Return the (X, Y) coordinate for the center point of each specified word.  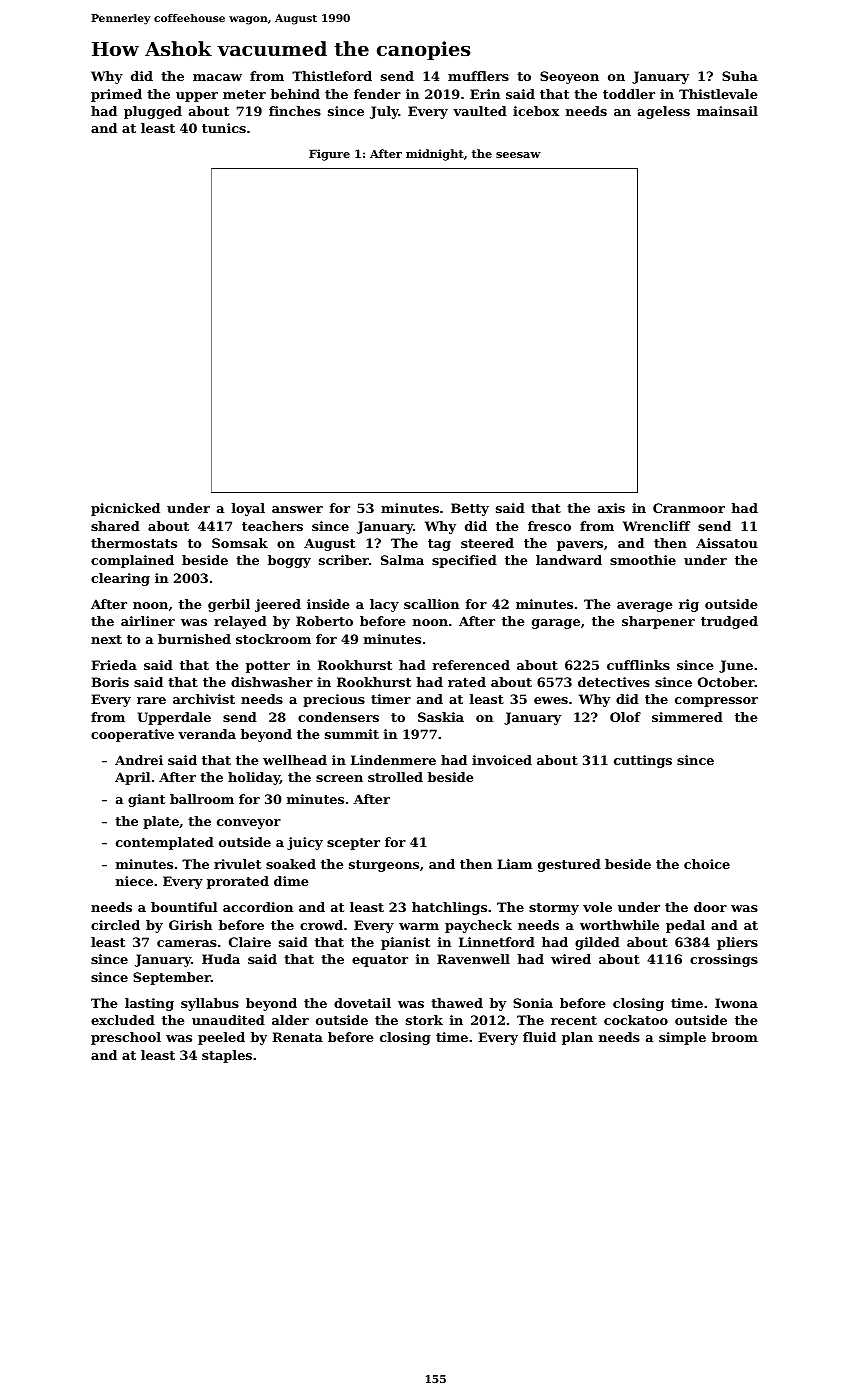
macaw (217, 77)
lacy (384, 605)
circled (115, 925)
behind (295, 94)
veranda (207, 734)
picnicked (125, 509)
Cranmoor (689, 508)
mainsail (727, 111)
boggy (289, 561)
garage (556, 624)
